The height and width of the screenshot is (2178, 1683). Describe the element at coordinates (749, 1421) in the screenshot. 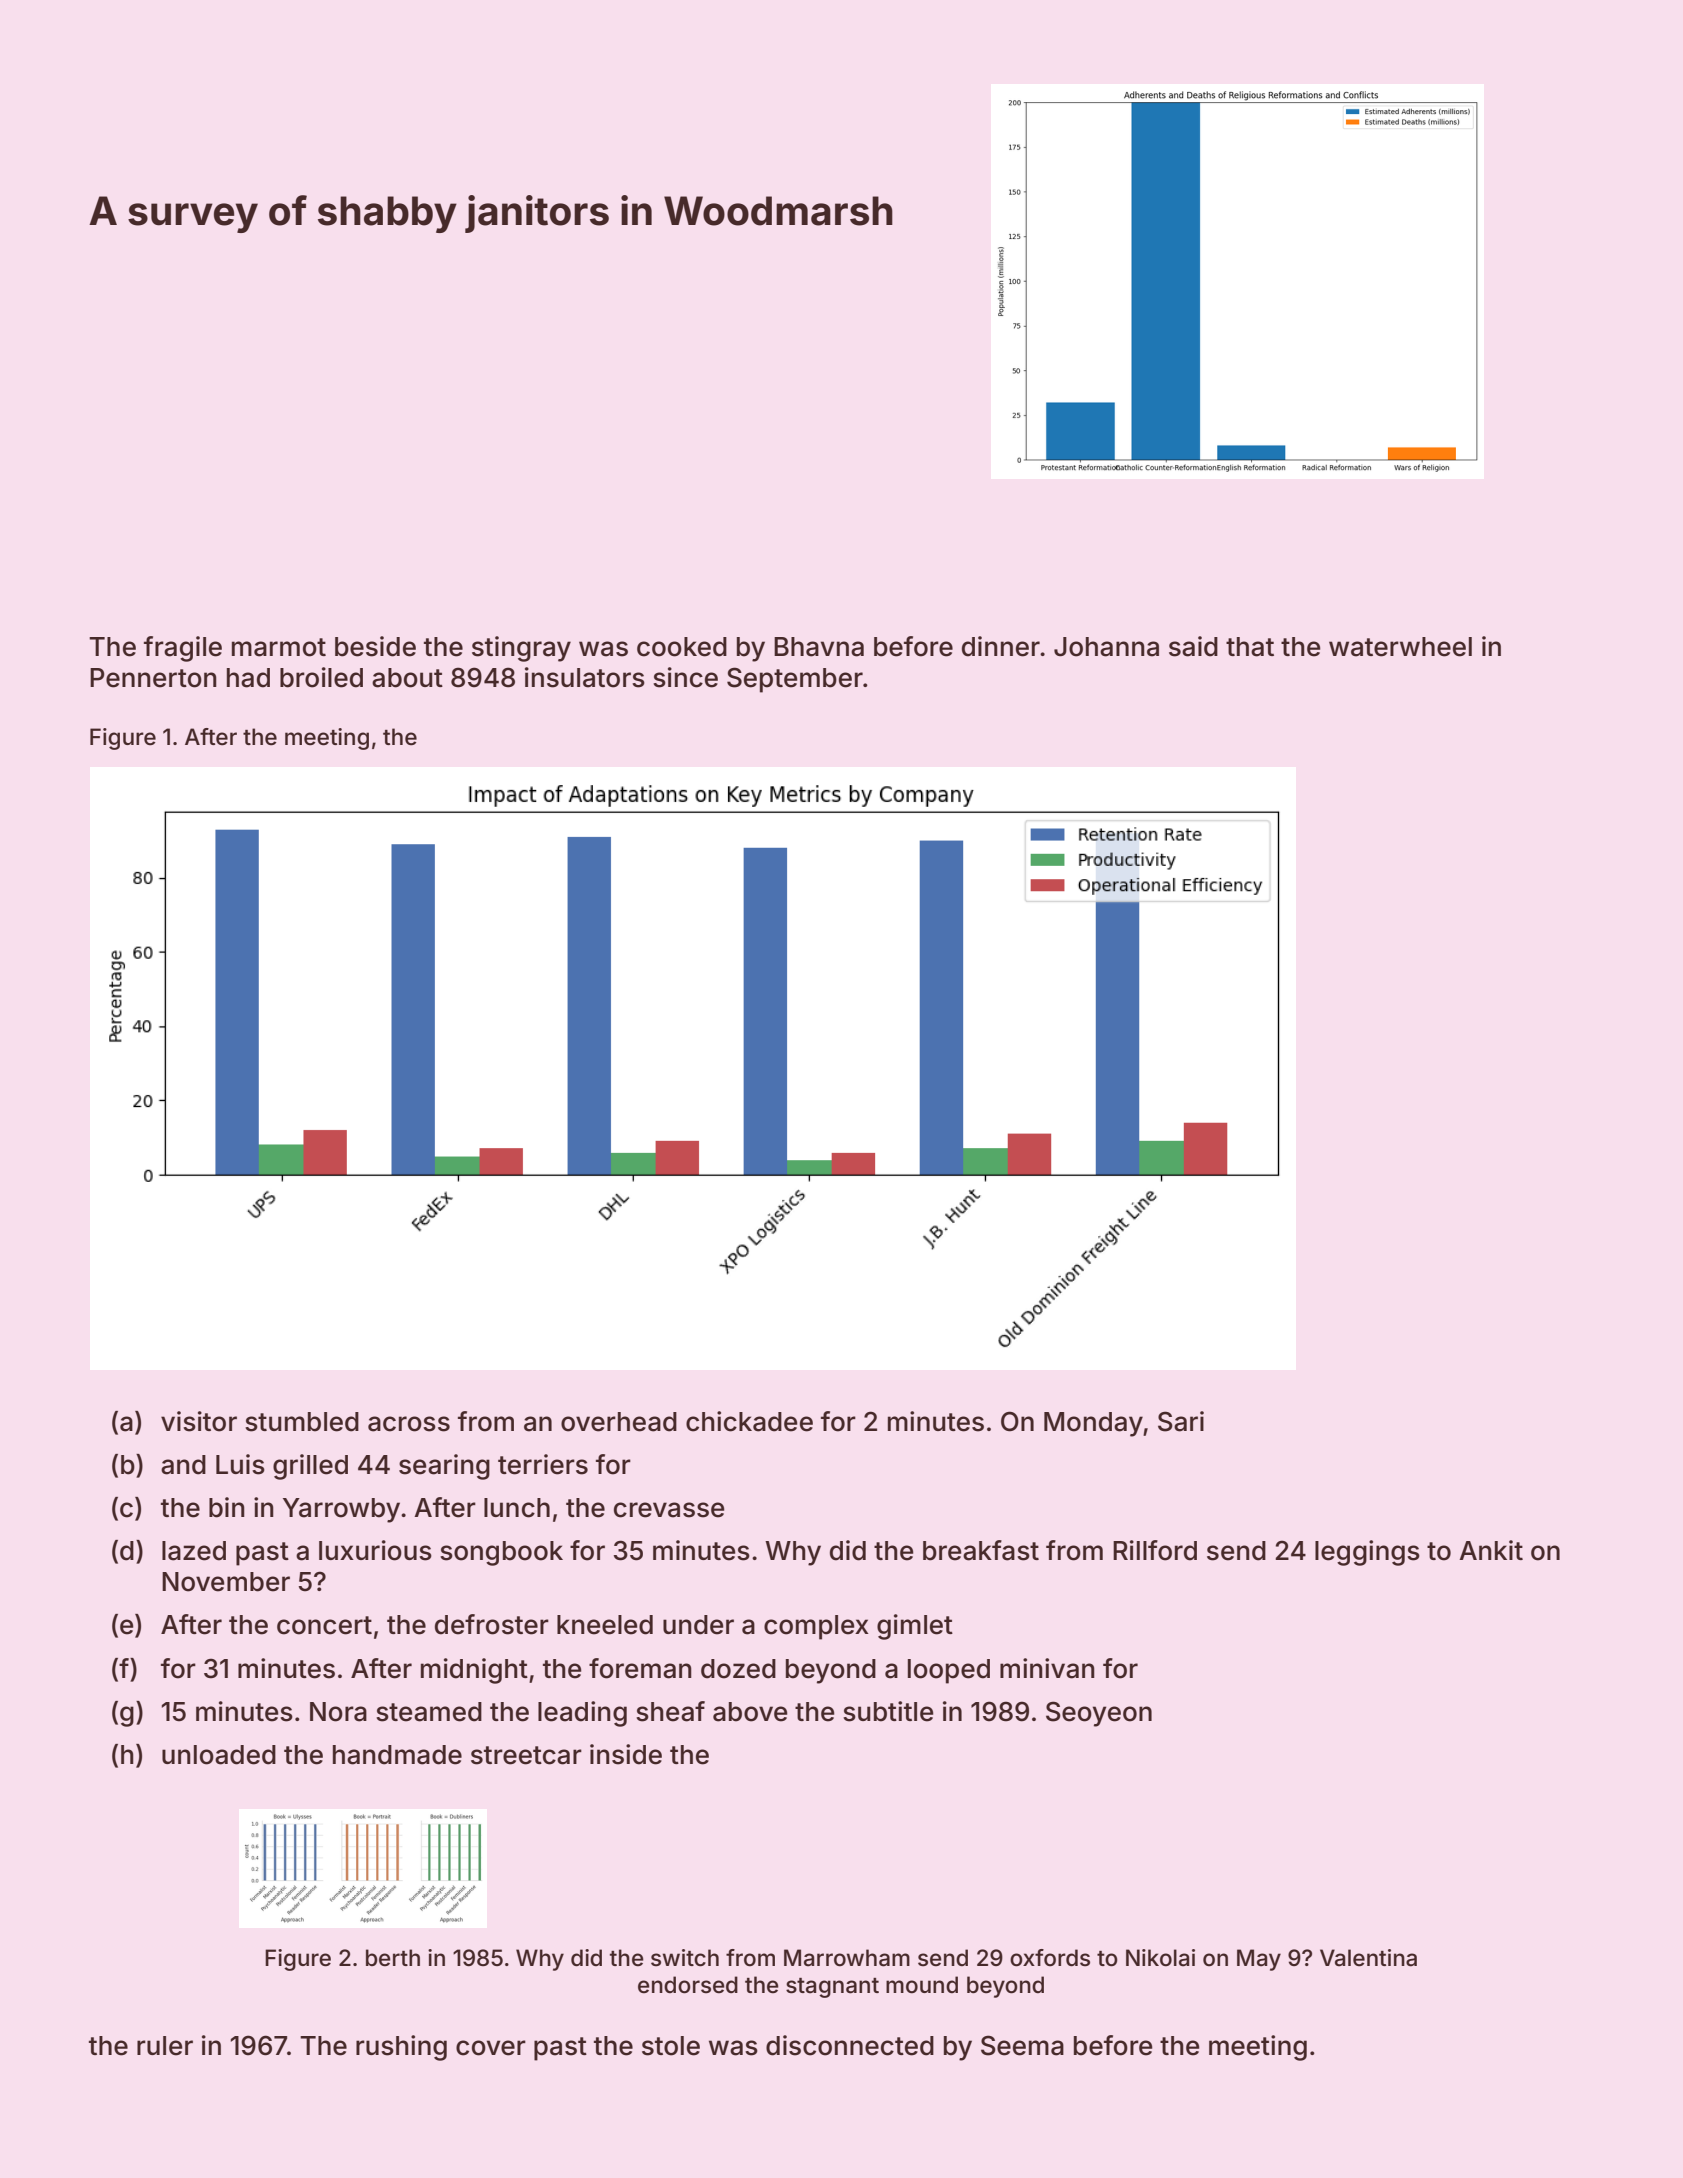

I see `chickadee` at that location.
